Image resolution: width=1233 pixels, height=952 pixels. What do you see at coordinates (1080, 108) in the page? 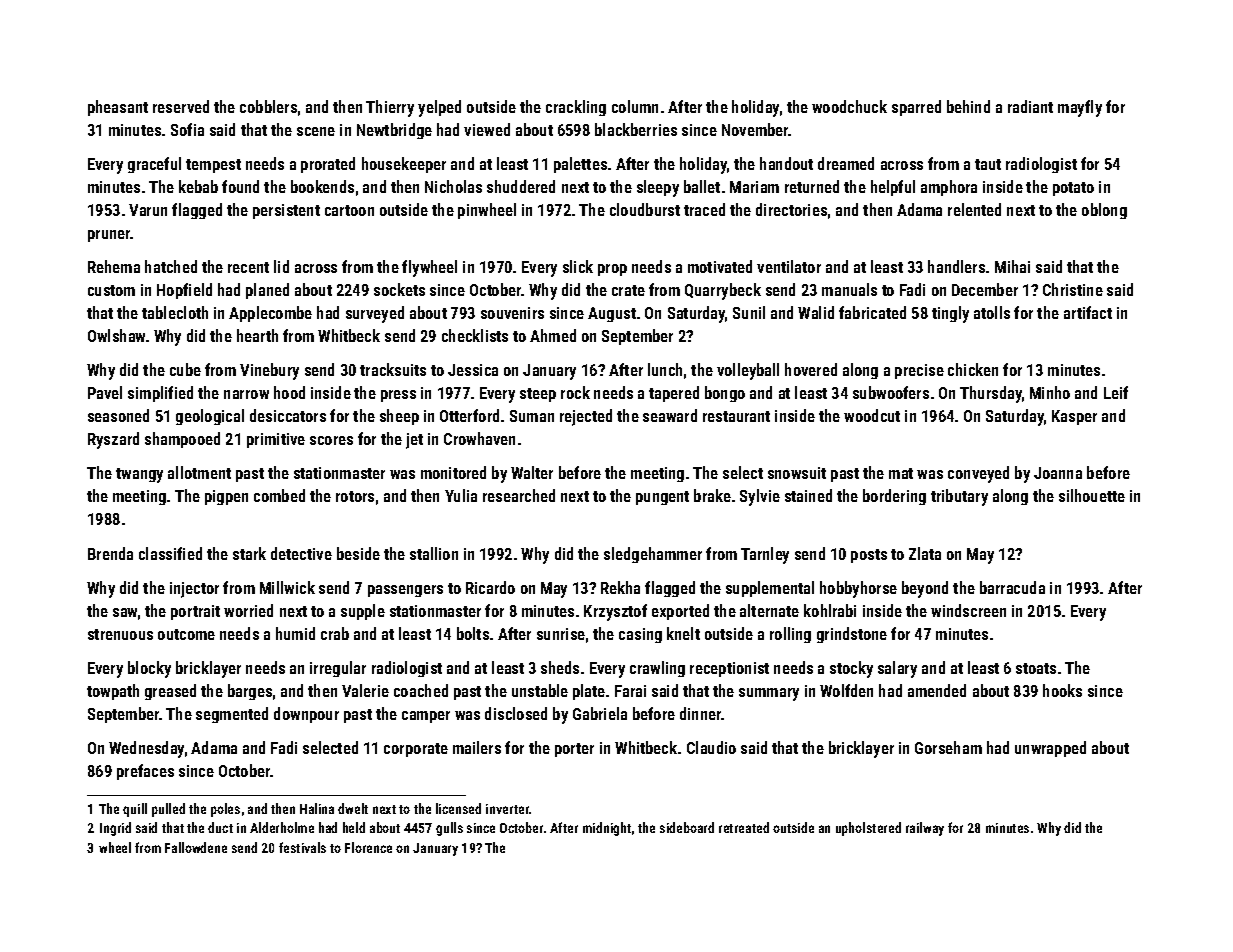
I see `mayfly` at bounding box center [1080, 108].
